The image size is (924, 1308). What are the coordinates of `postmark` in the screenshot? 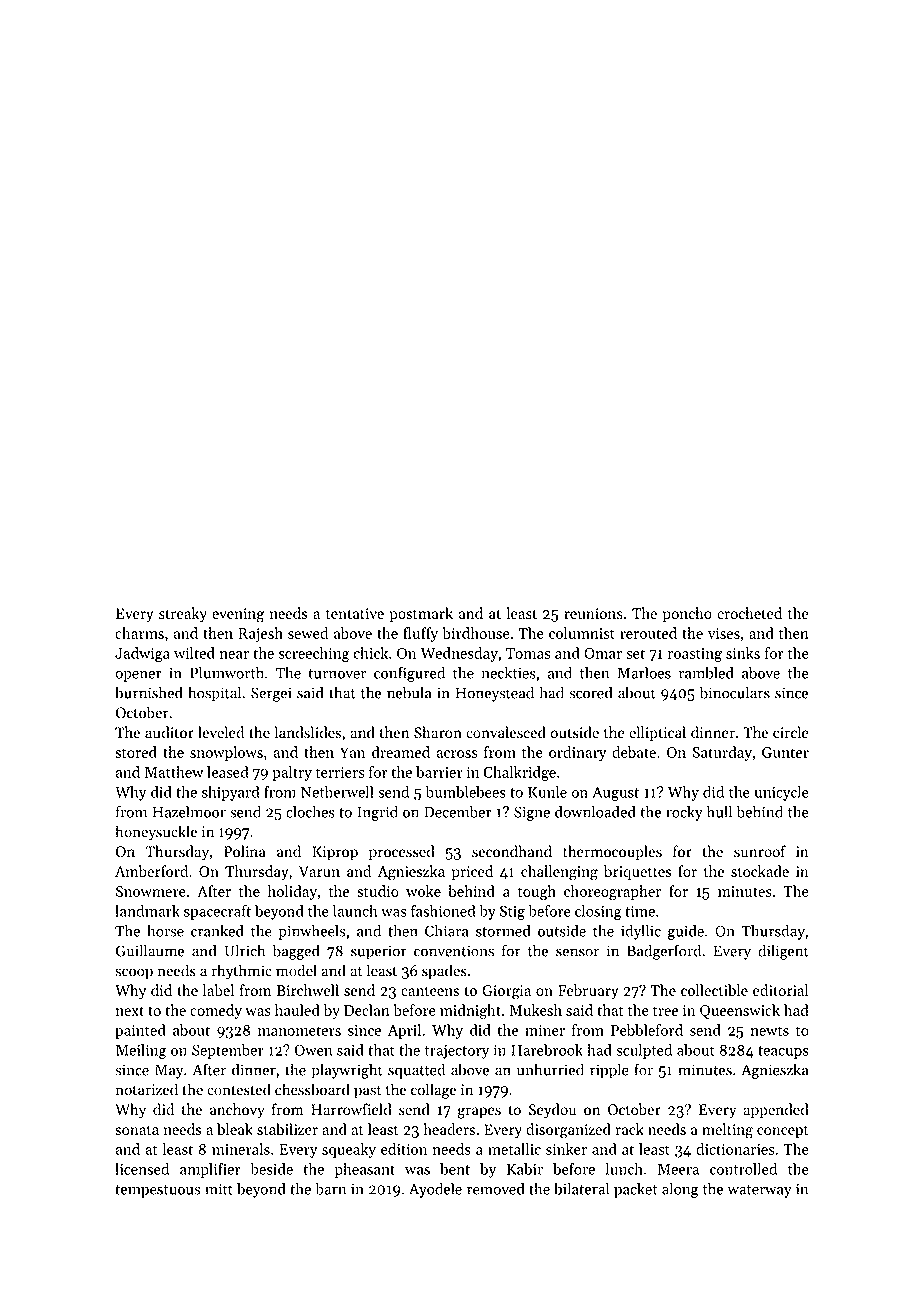 It's located at (421, 614).
